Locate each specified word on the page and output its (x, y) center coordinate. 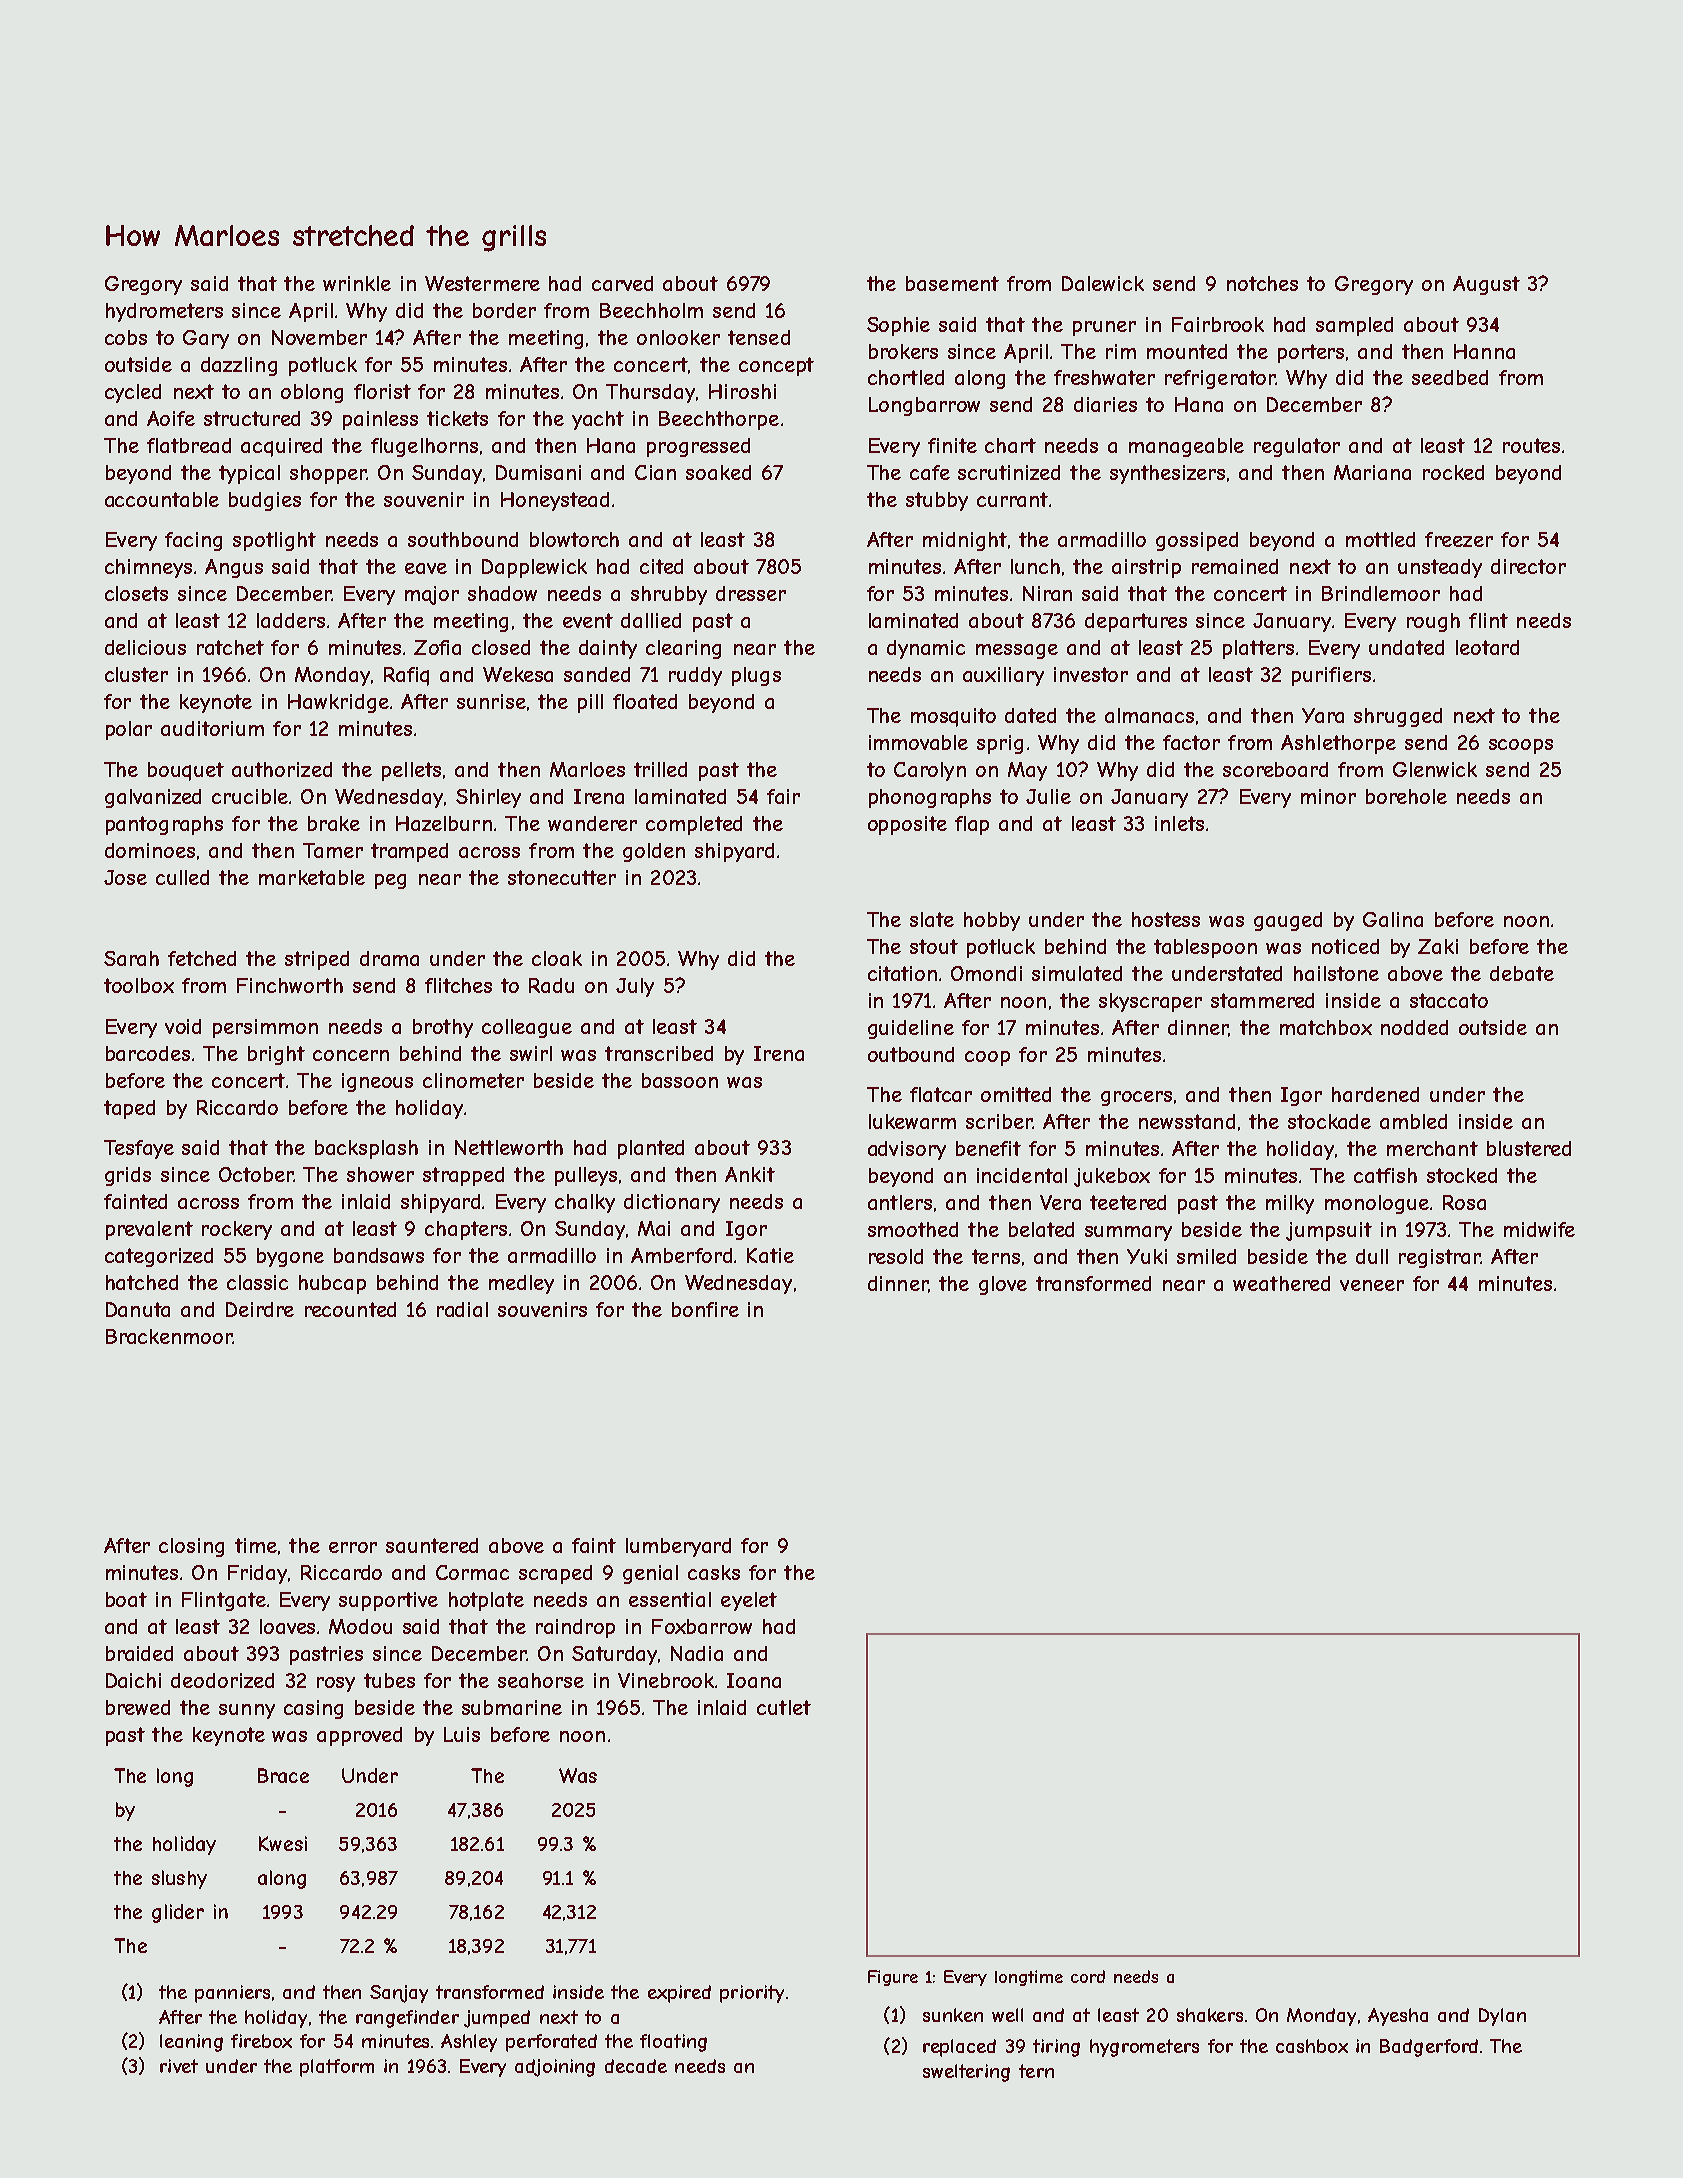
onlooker (678, 337)
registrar (1439, 1258)
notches (1262, 283)
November (319, 337)
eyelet (749, 1601)
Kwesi (283, 1843)
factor (1191, 742)
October (256, 1174)
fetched (202, 958)
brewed (138, 1707)
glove (1003, 1285)
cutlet (784, 1707)
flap (972, 825)
